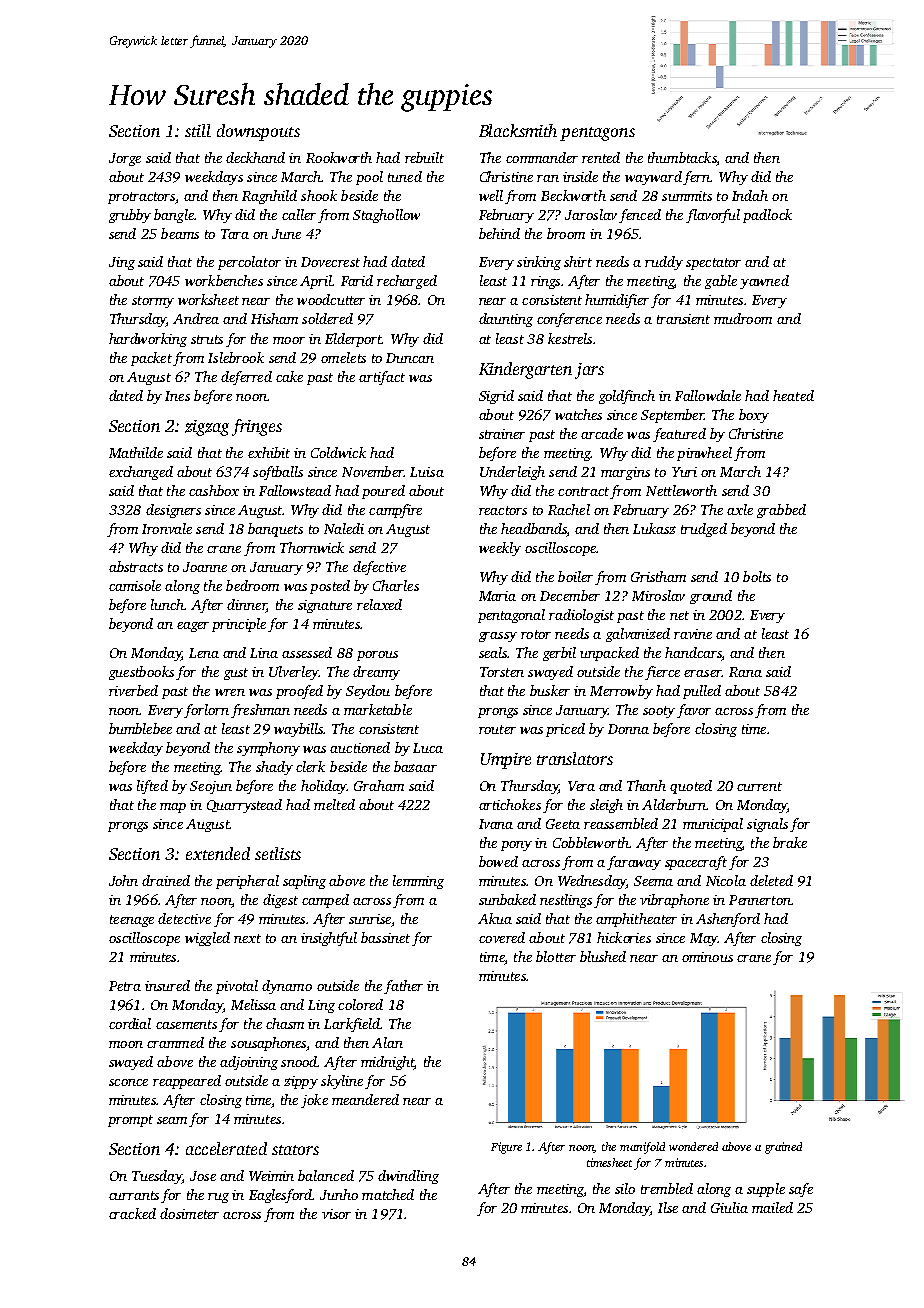 The width and height of the screenshot is (924, 1308). What do you see at coordinates (502, 672) in the screenshot?
I see `Torsten` at bounding box center [502, 672].
